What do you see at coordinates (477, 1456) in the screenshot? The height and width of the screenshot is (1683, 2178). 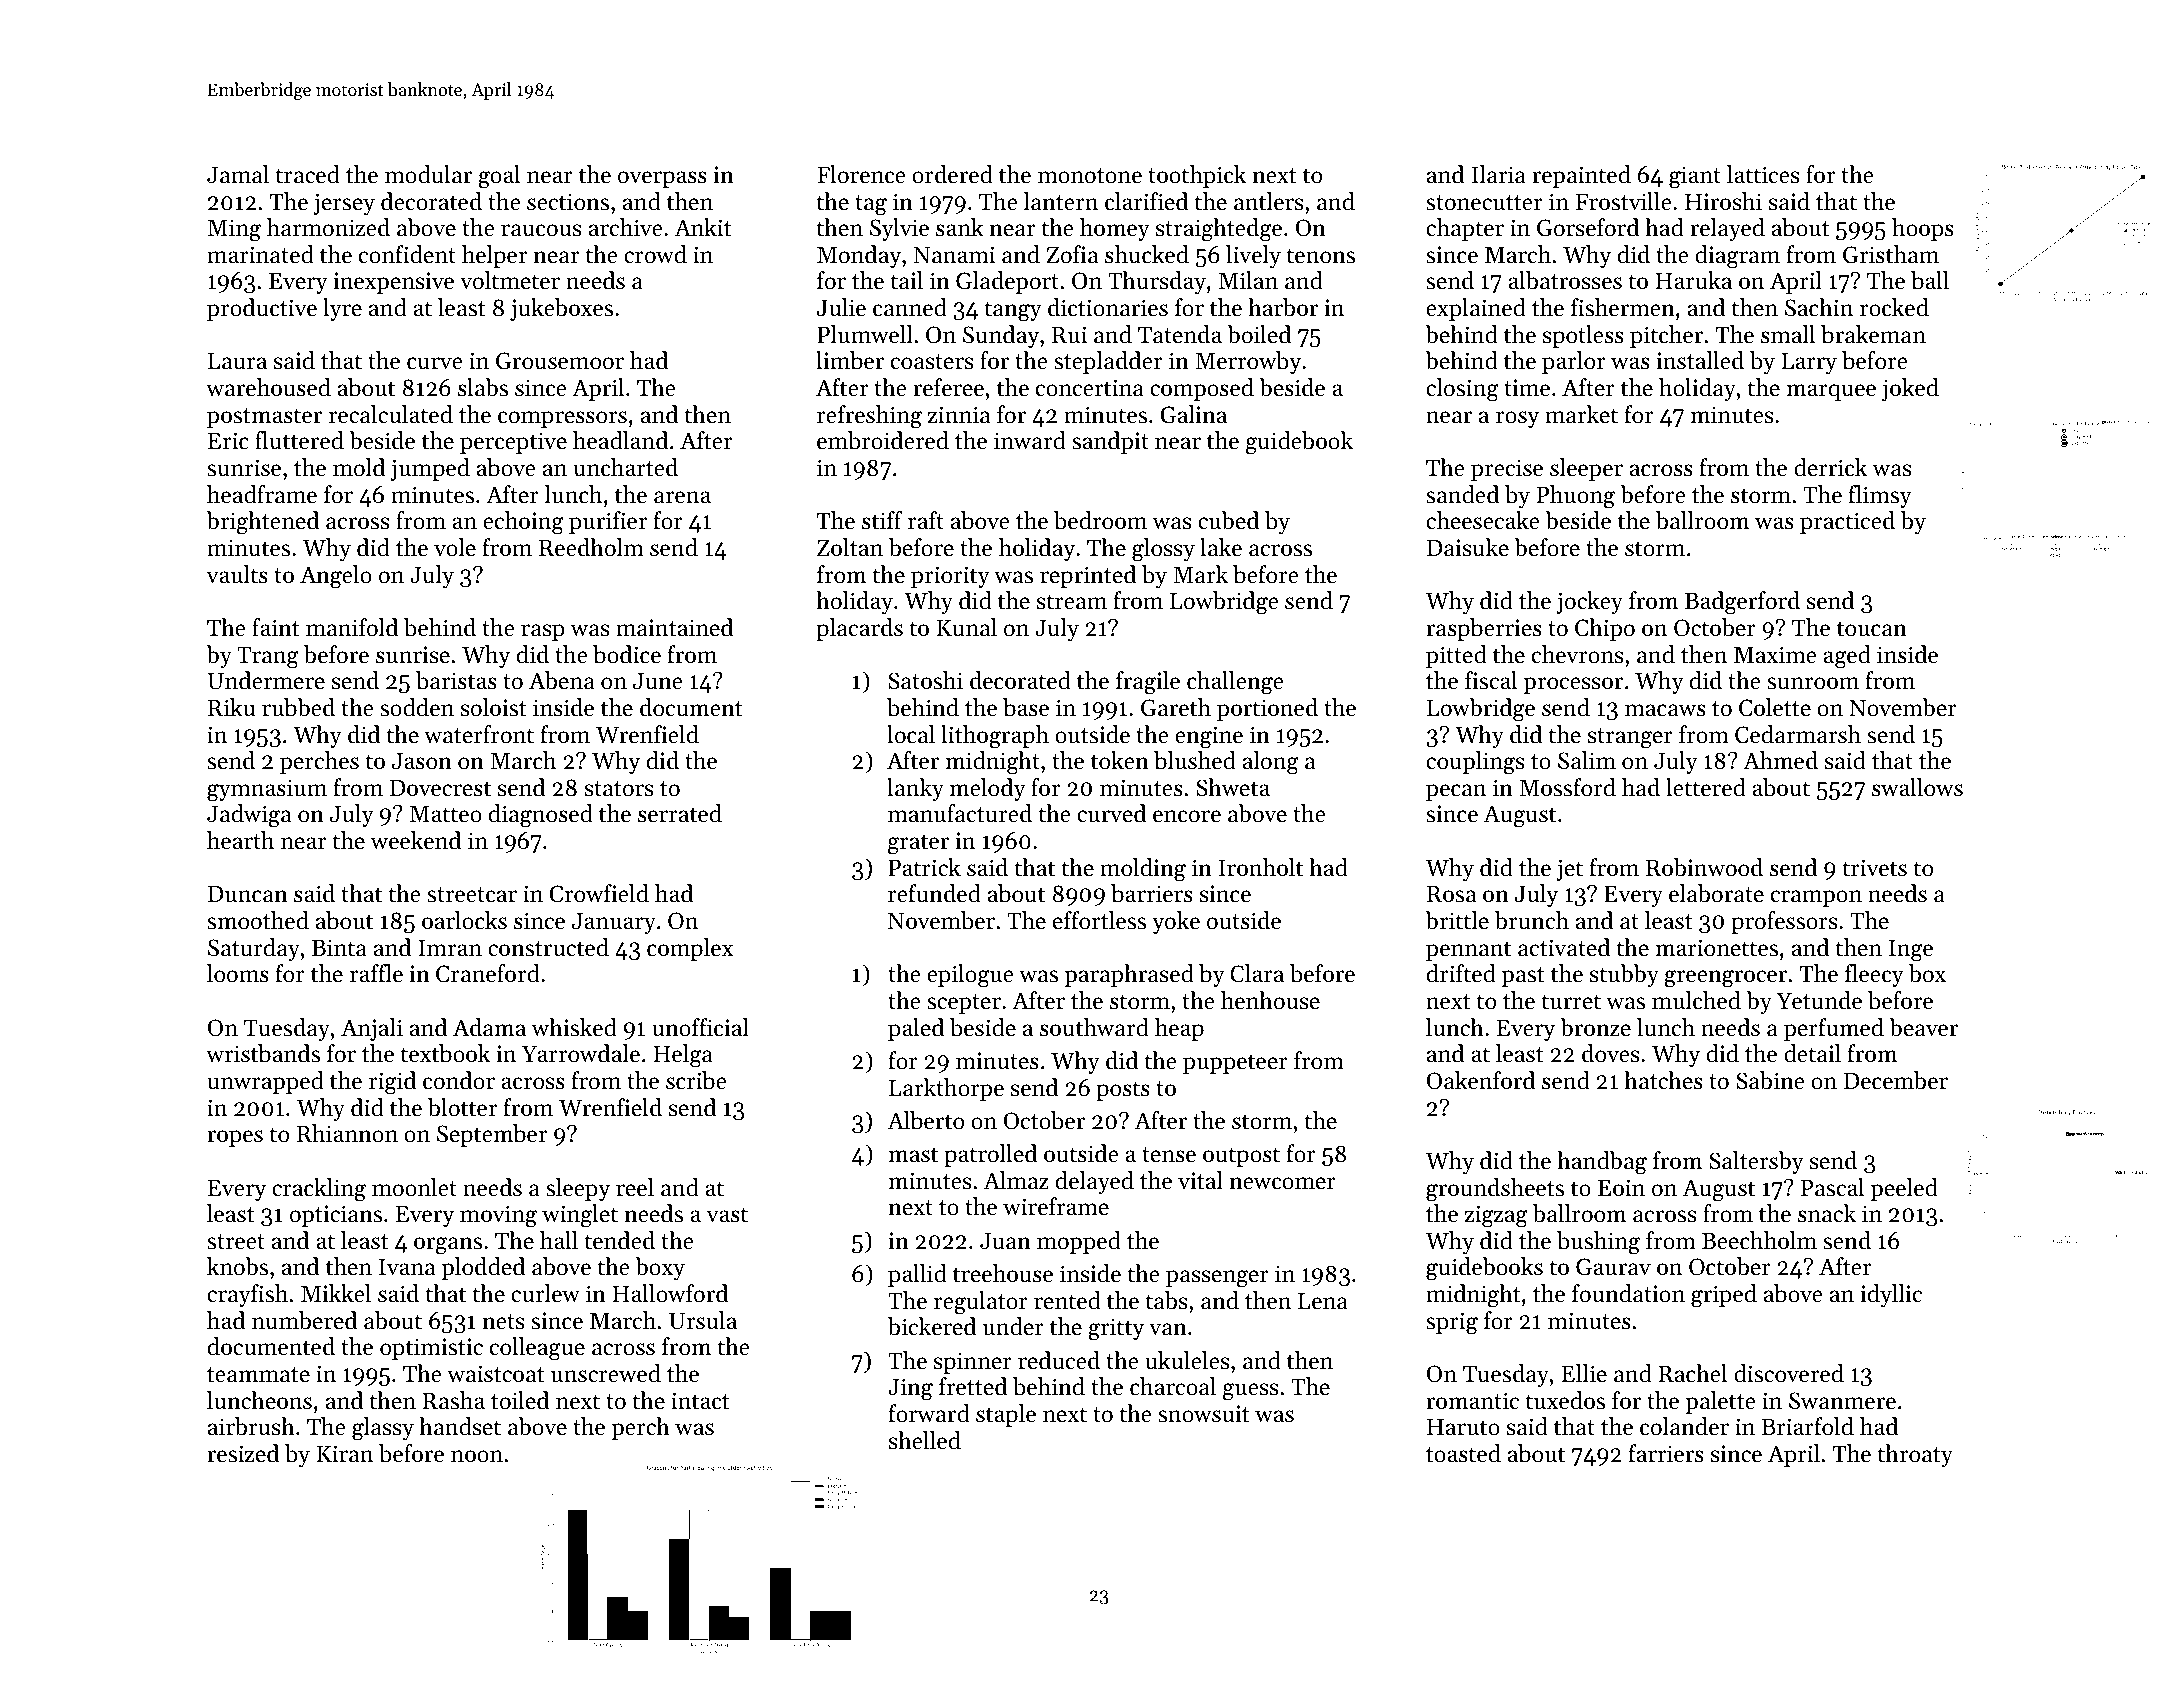 I see `noon` at bounding box center [477, 1456].
